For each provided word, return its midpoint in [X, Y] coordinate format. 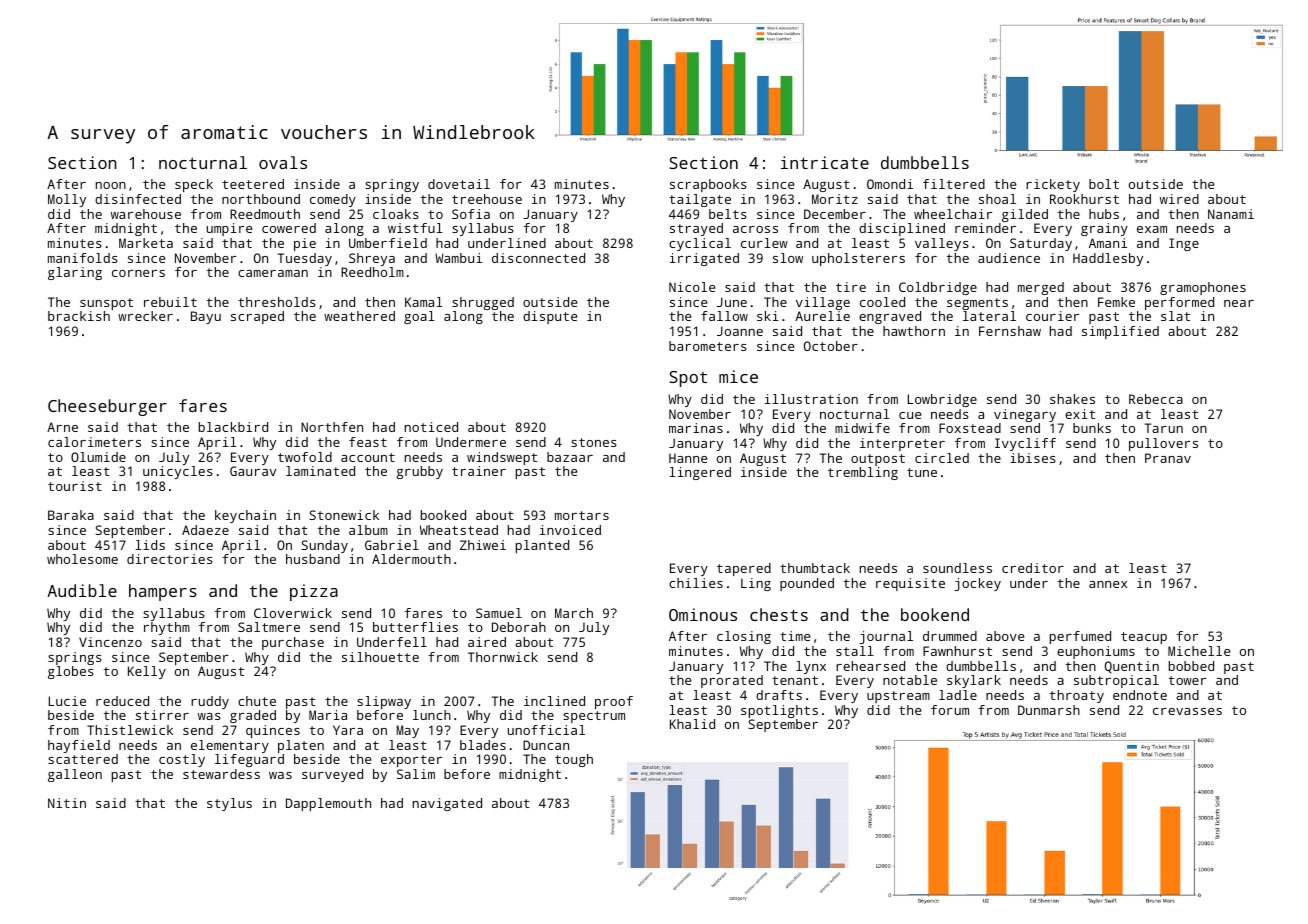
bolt [1104, 184]
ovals [283, 162]
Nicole [692, 287]
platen [301, 746]
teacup [1144, 638]
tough [574, 760]
